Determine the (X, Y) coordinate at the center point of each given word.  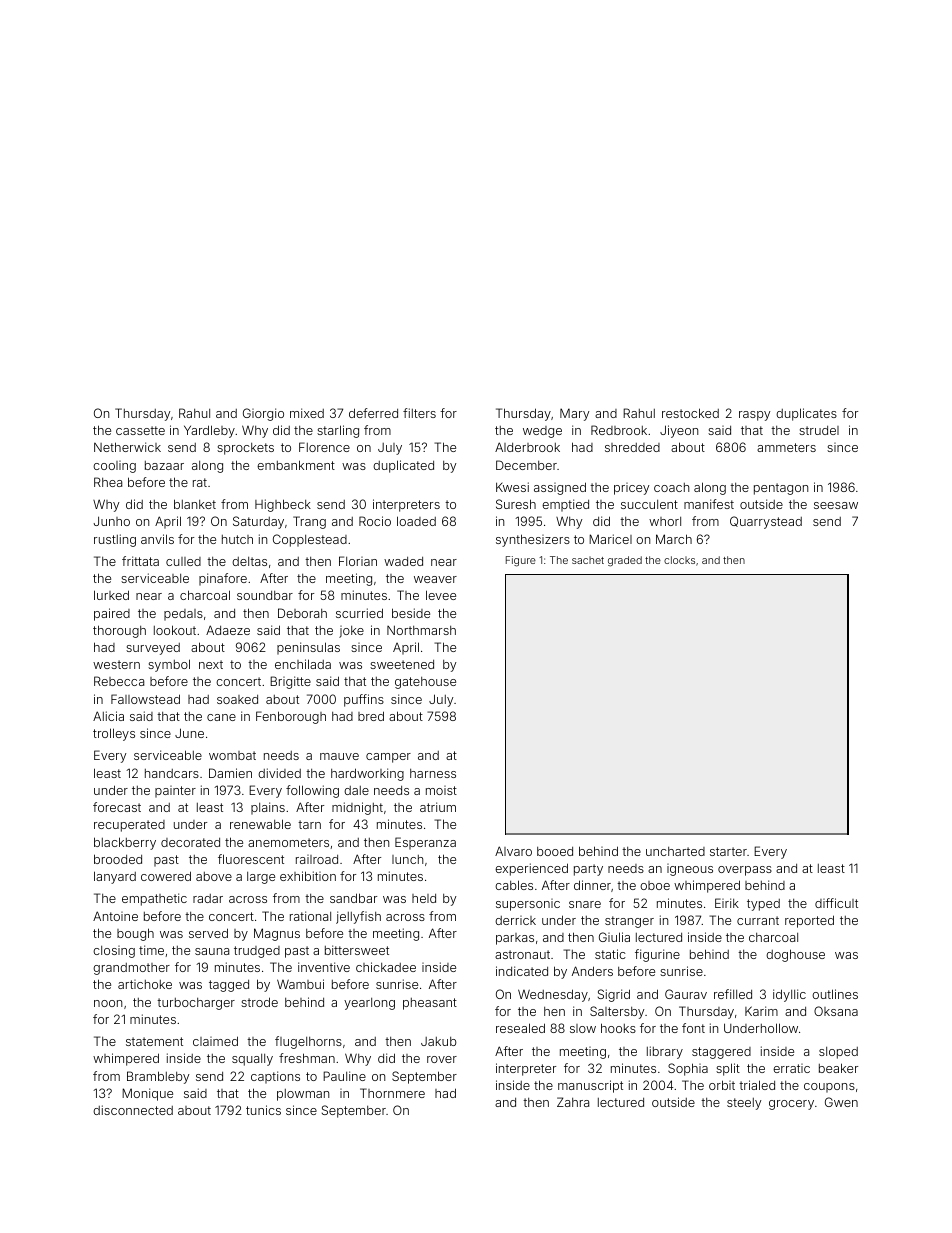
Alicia (108, 716)
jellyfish (358, 917)
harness (433, 773)
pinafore (223, 579)
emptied (565, 505)
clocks (679, 560)
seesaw (836, 505)
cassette (140, 430)
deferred (373, 413)
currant (758, 920)
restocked (690, 413)
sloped (838, 1053)
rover (442, 1059)
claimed (215, 1041)
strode (259, 1002)
